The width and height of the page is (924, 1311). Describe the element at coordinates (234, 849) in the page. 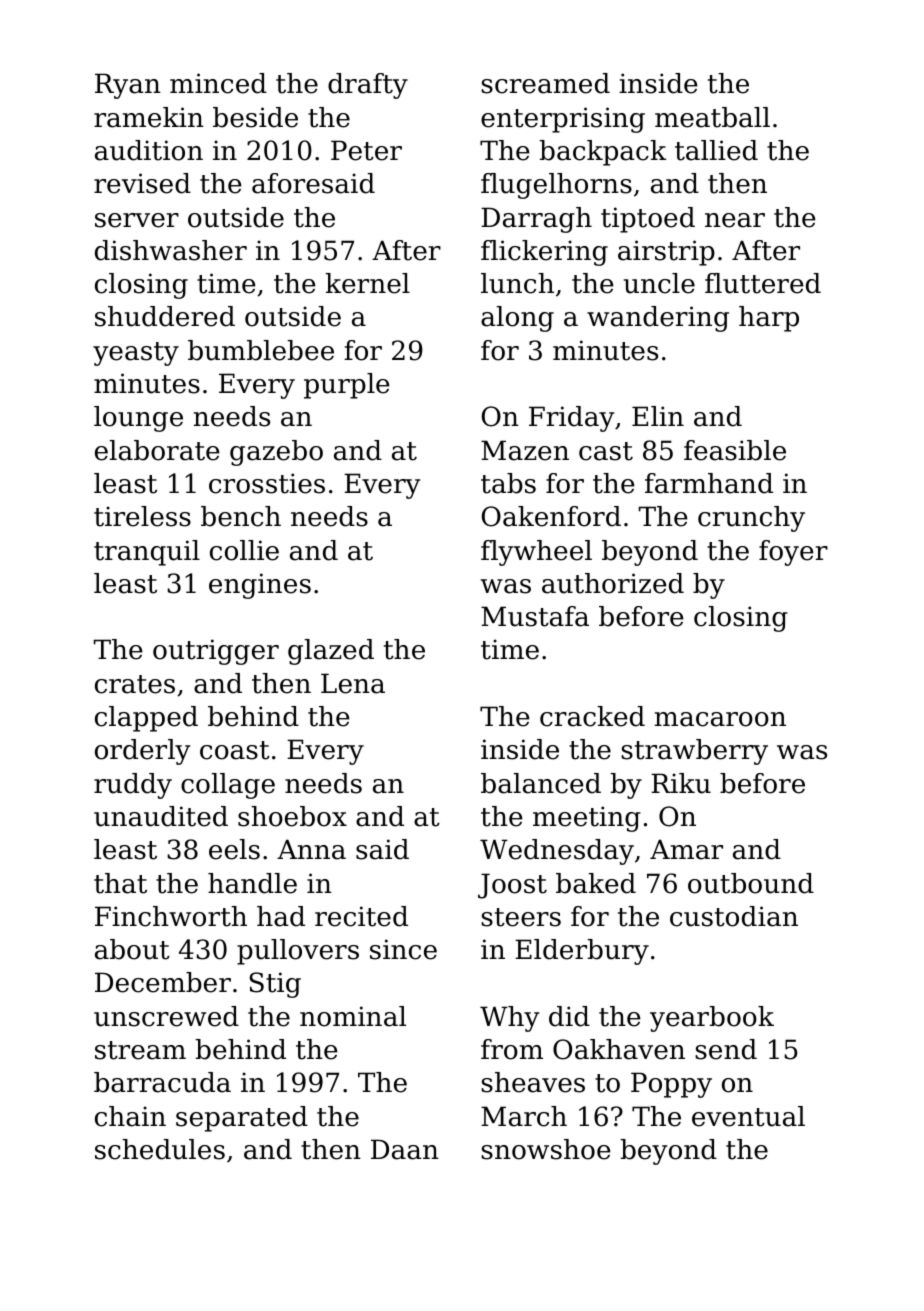

I see `eels` at that location.
